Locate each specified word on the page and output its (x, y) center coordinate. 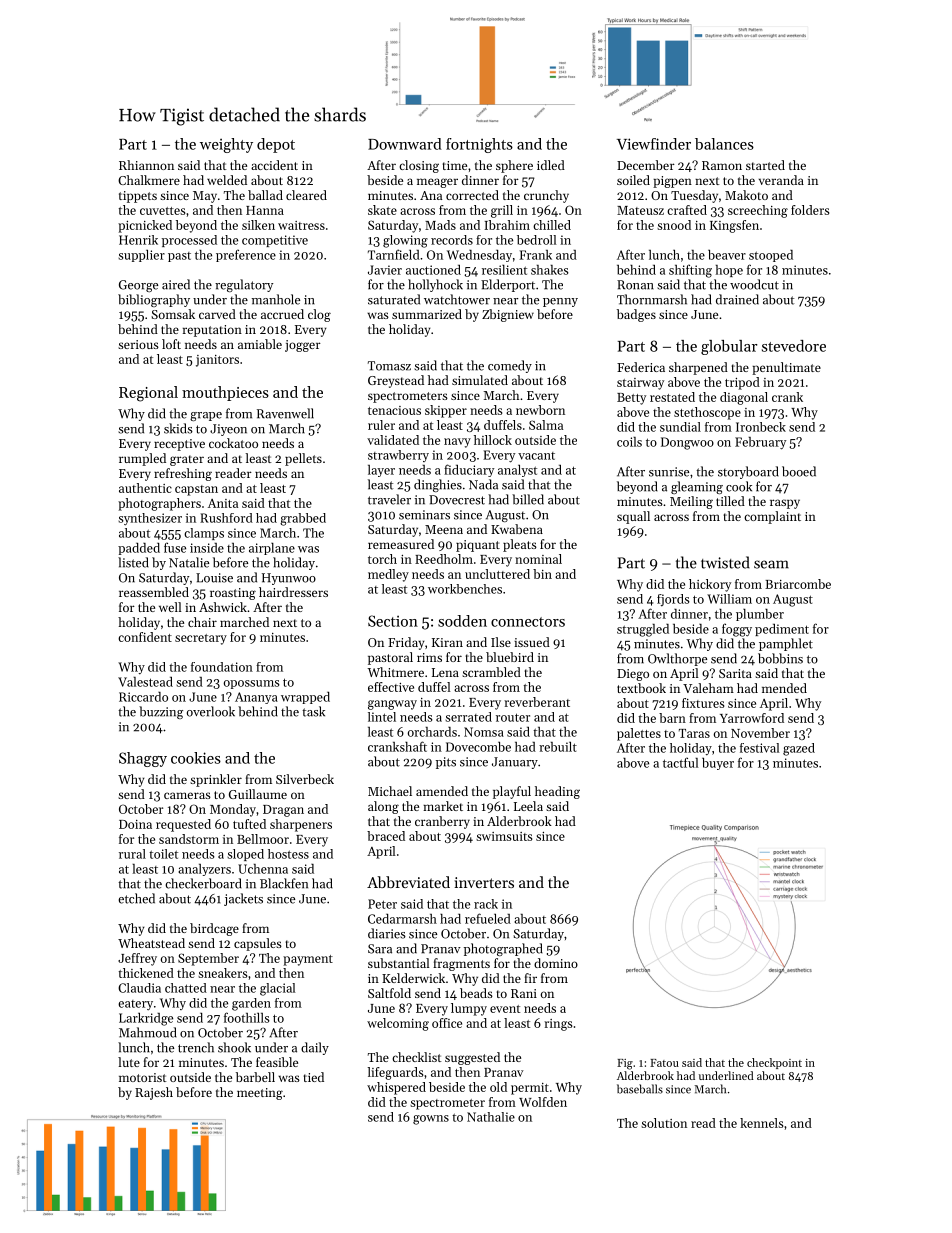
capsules (258, 944)
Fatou (664, 1063)
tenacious (394, 410)
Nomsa (484, 732)
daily (315, 1048)
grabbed (303, 519)
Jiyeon (228, 430)
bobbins (780, 658)
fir (530, 978)
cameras (187, 795)
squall (633, 517)
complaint (772, 517)
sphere (514, 166)
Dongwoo (687, 443)
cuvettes (162, 211)
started (765, 165)
